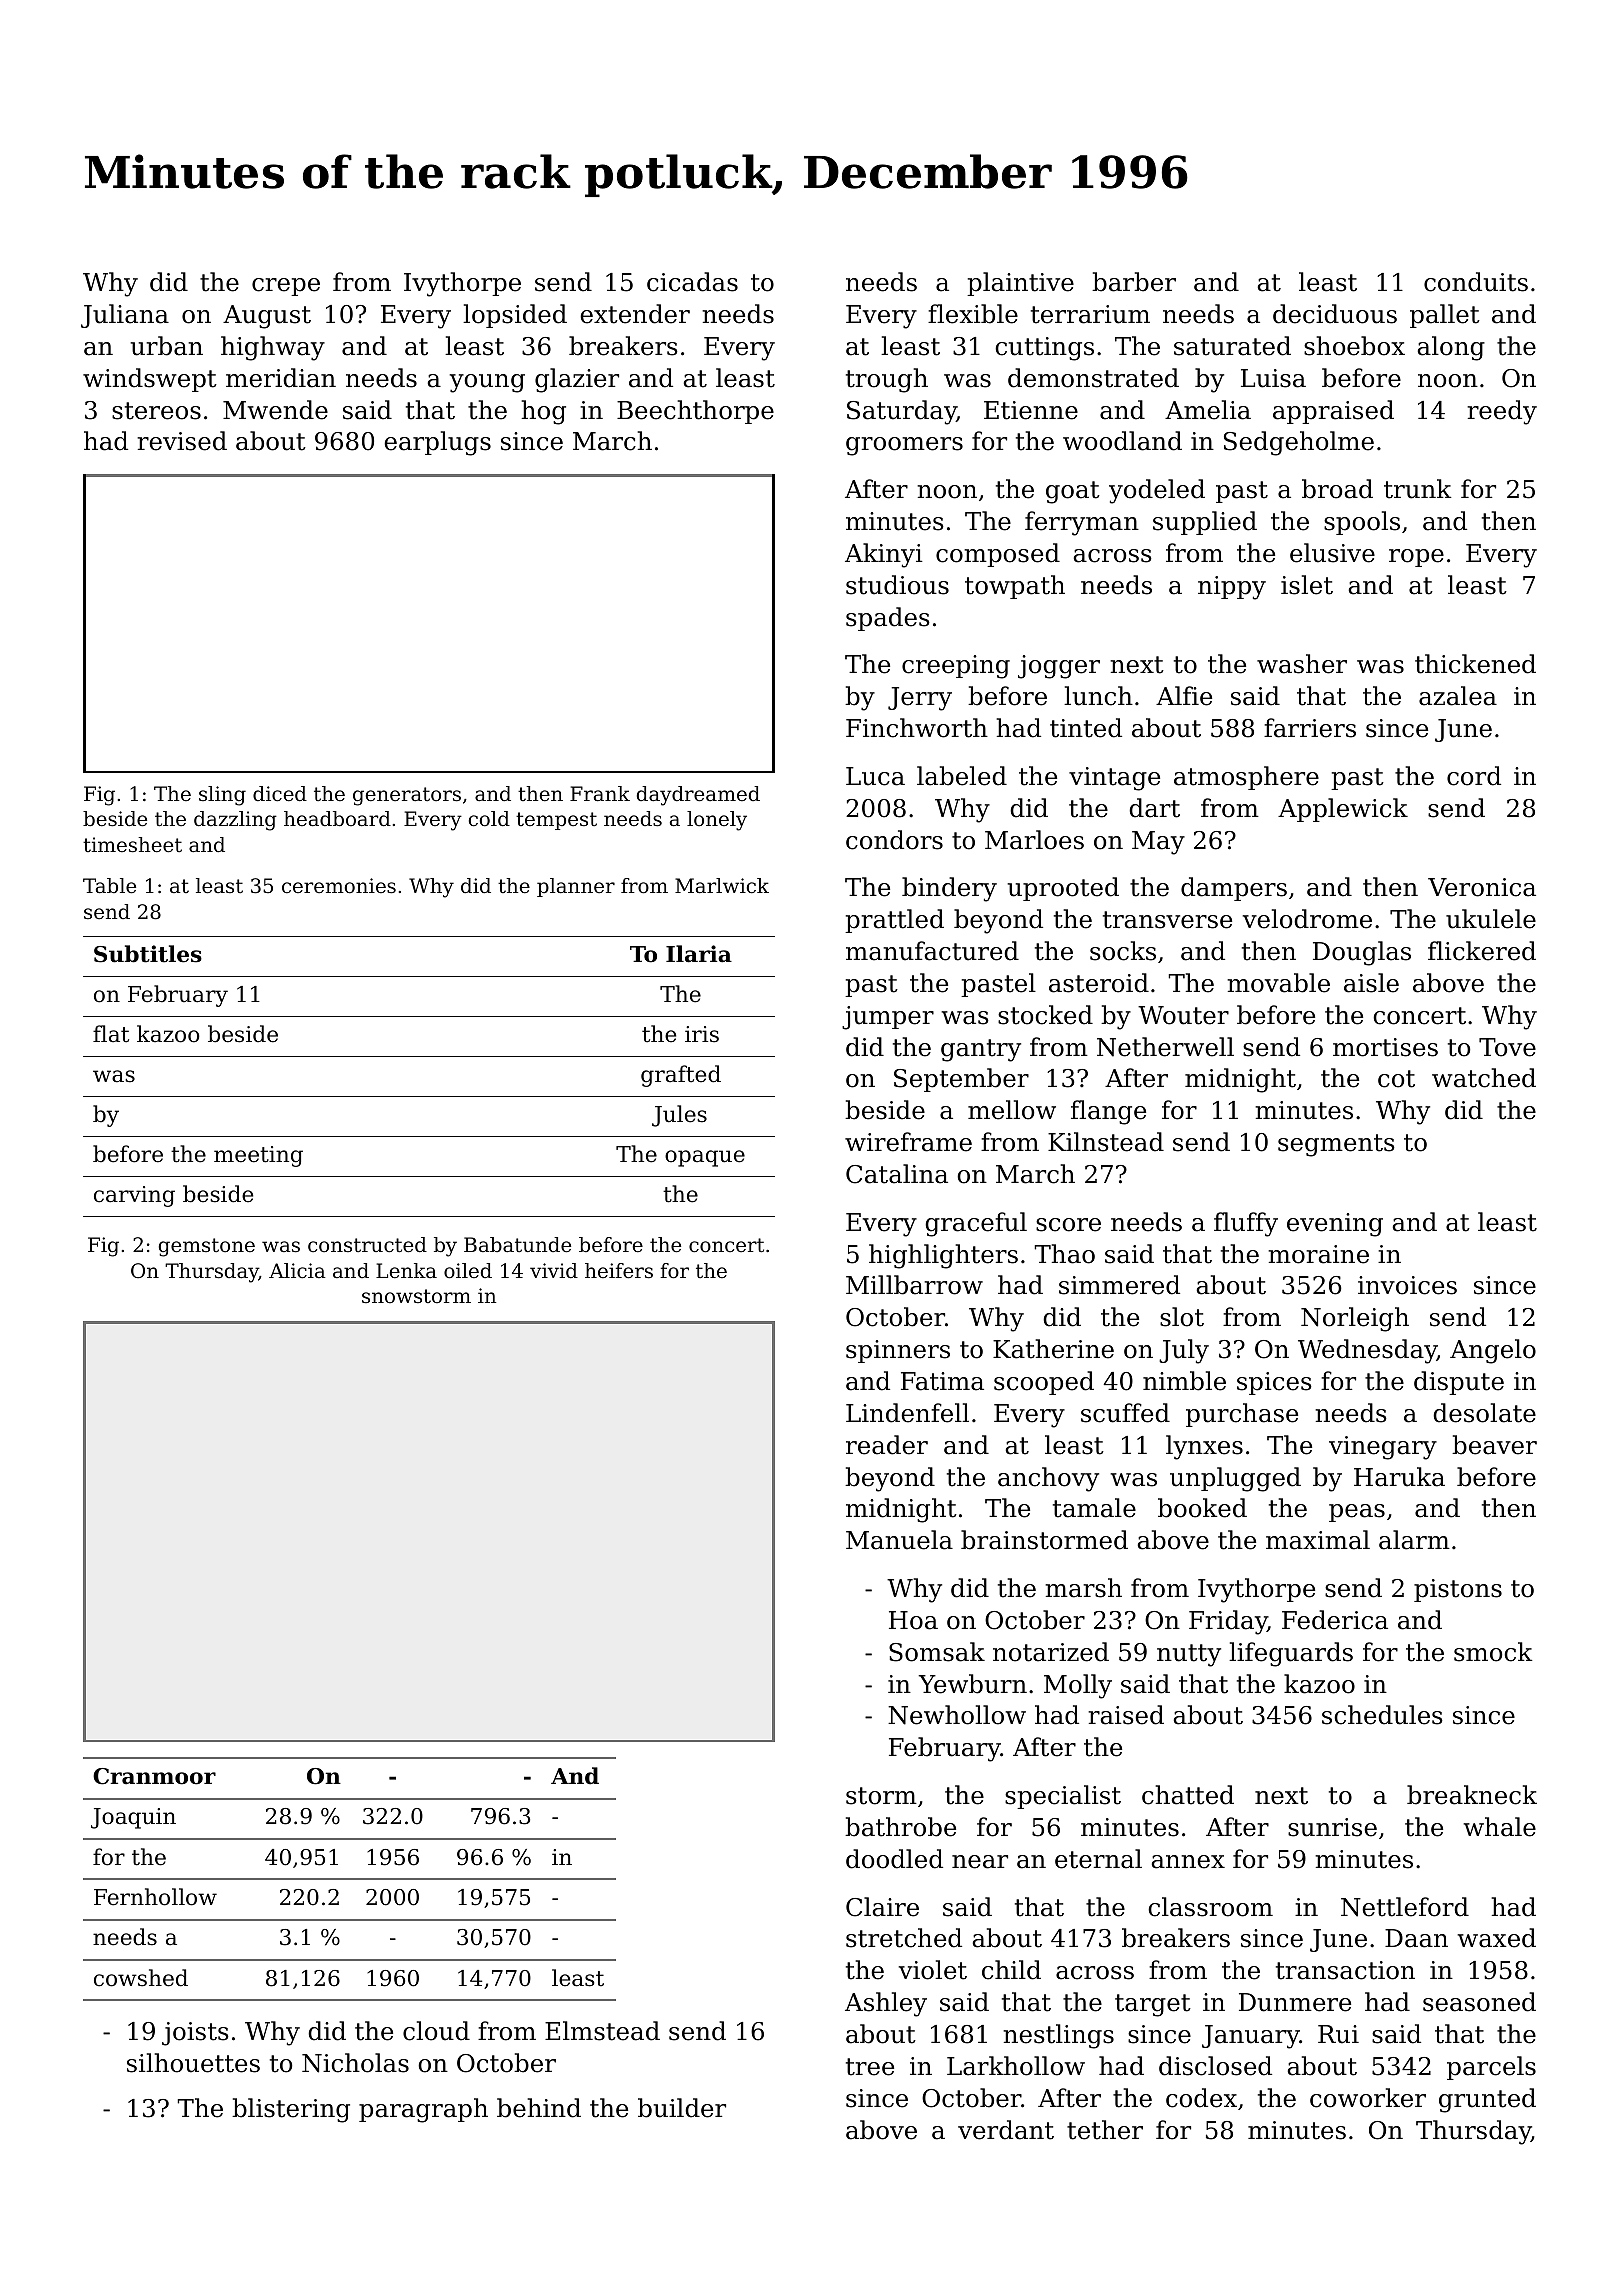  Describe the element at coordinates (1476, 282) in the screenshot. I see `conduits` at that location.
